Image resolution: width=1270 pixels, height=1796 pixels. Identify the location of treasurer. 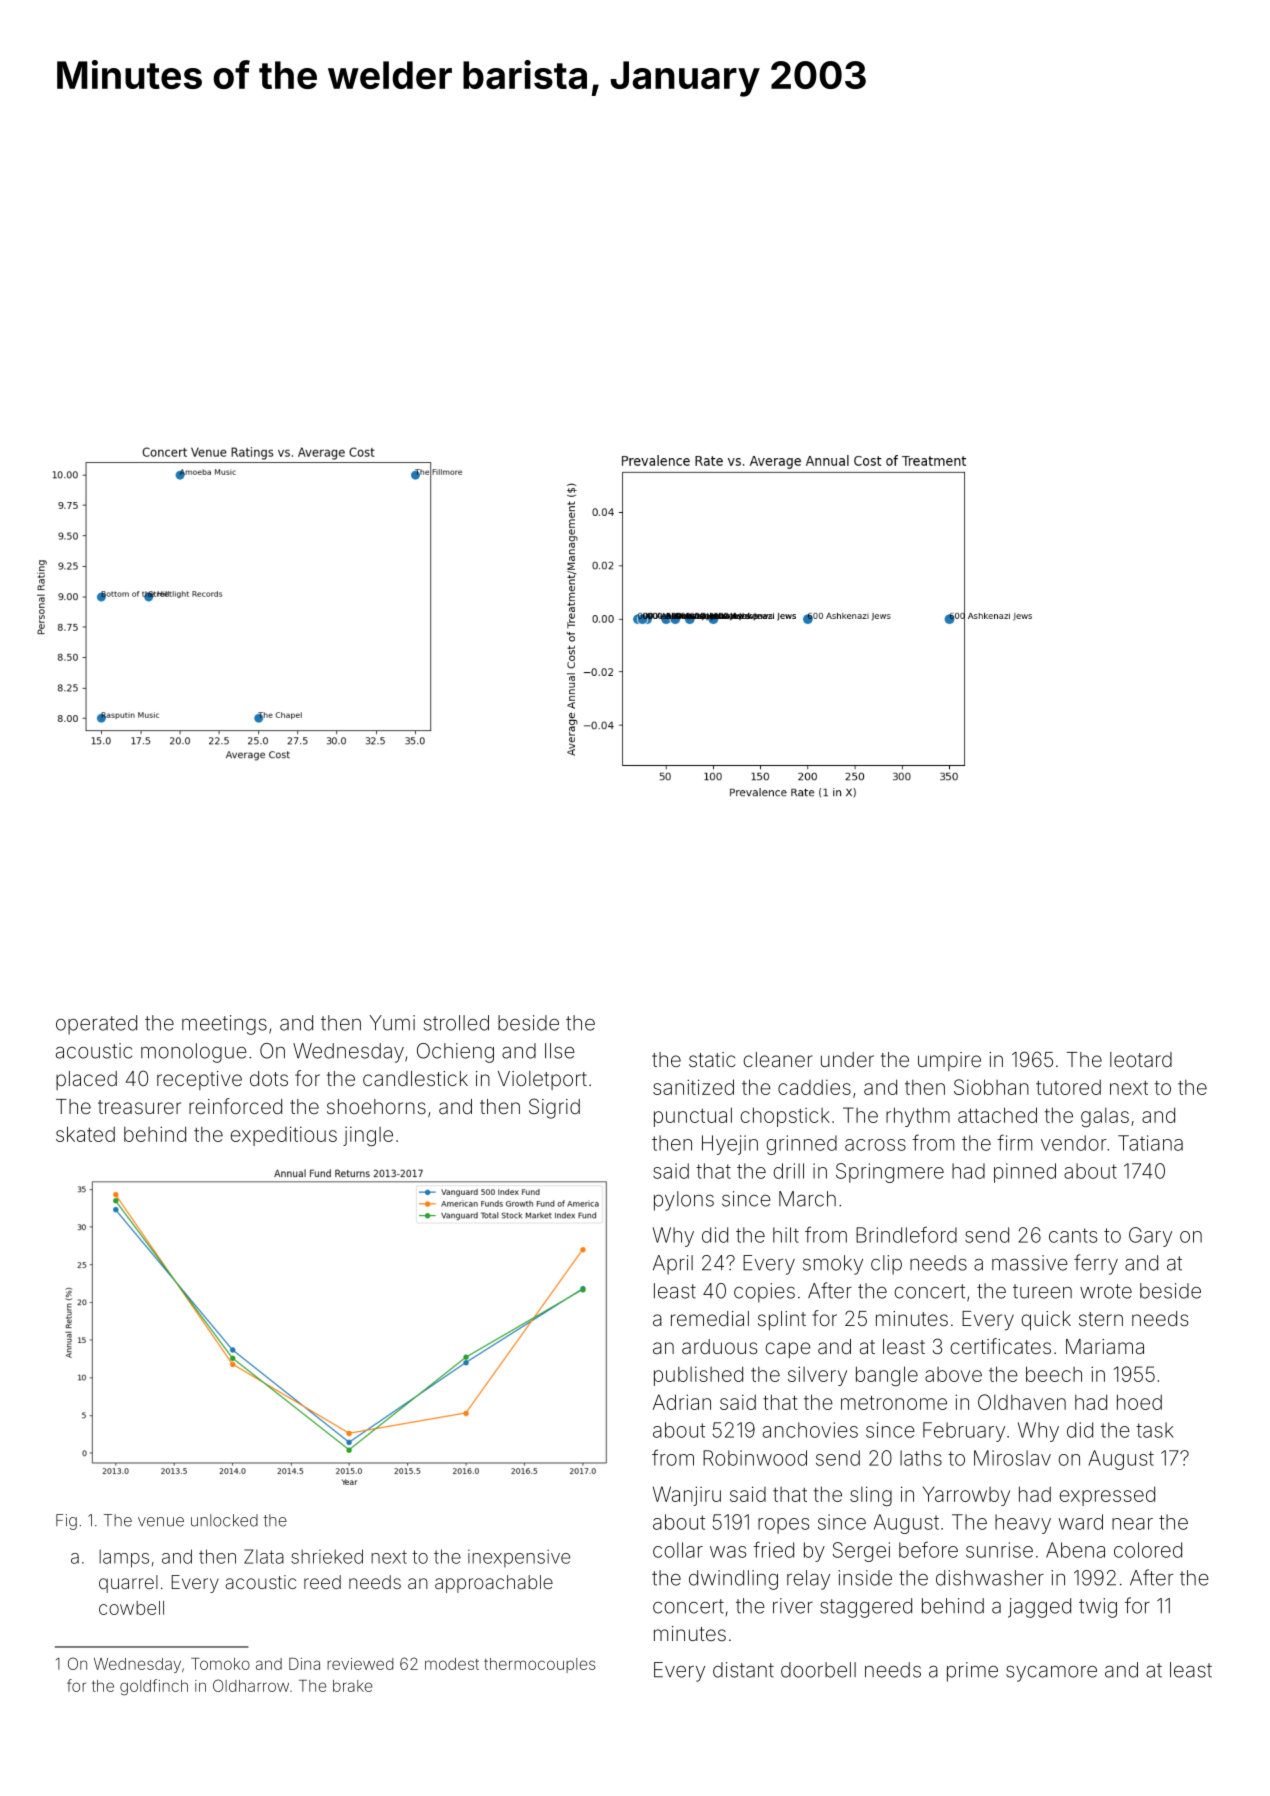
(139, 1107).
